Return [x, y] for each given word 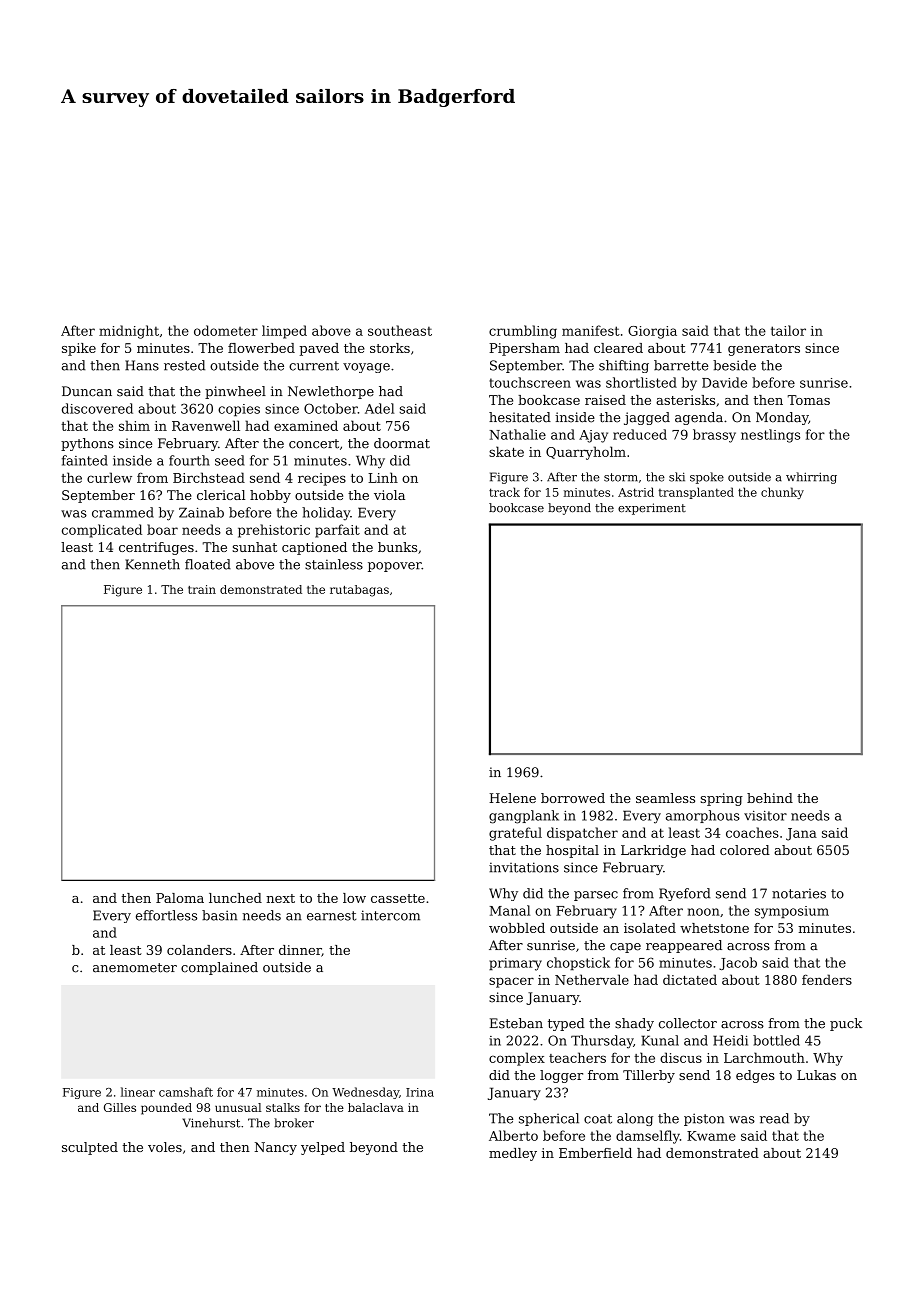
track [504, 492]
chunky [782, 493]
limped [284, 332]
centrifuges [156, 548]
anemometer [135, 968]
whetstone [714, 928]
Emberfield [595, 1153]
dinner [300, 951]
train [202, 589]
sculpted [90, 1148]
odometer [226, 330]
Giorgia [652, 332]
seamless [665, 798]
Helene [512, 798]
